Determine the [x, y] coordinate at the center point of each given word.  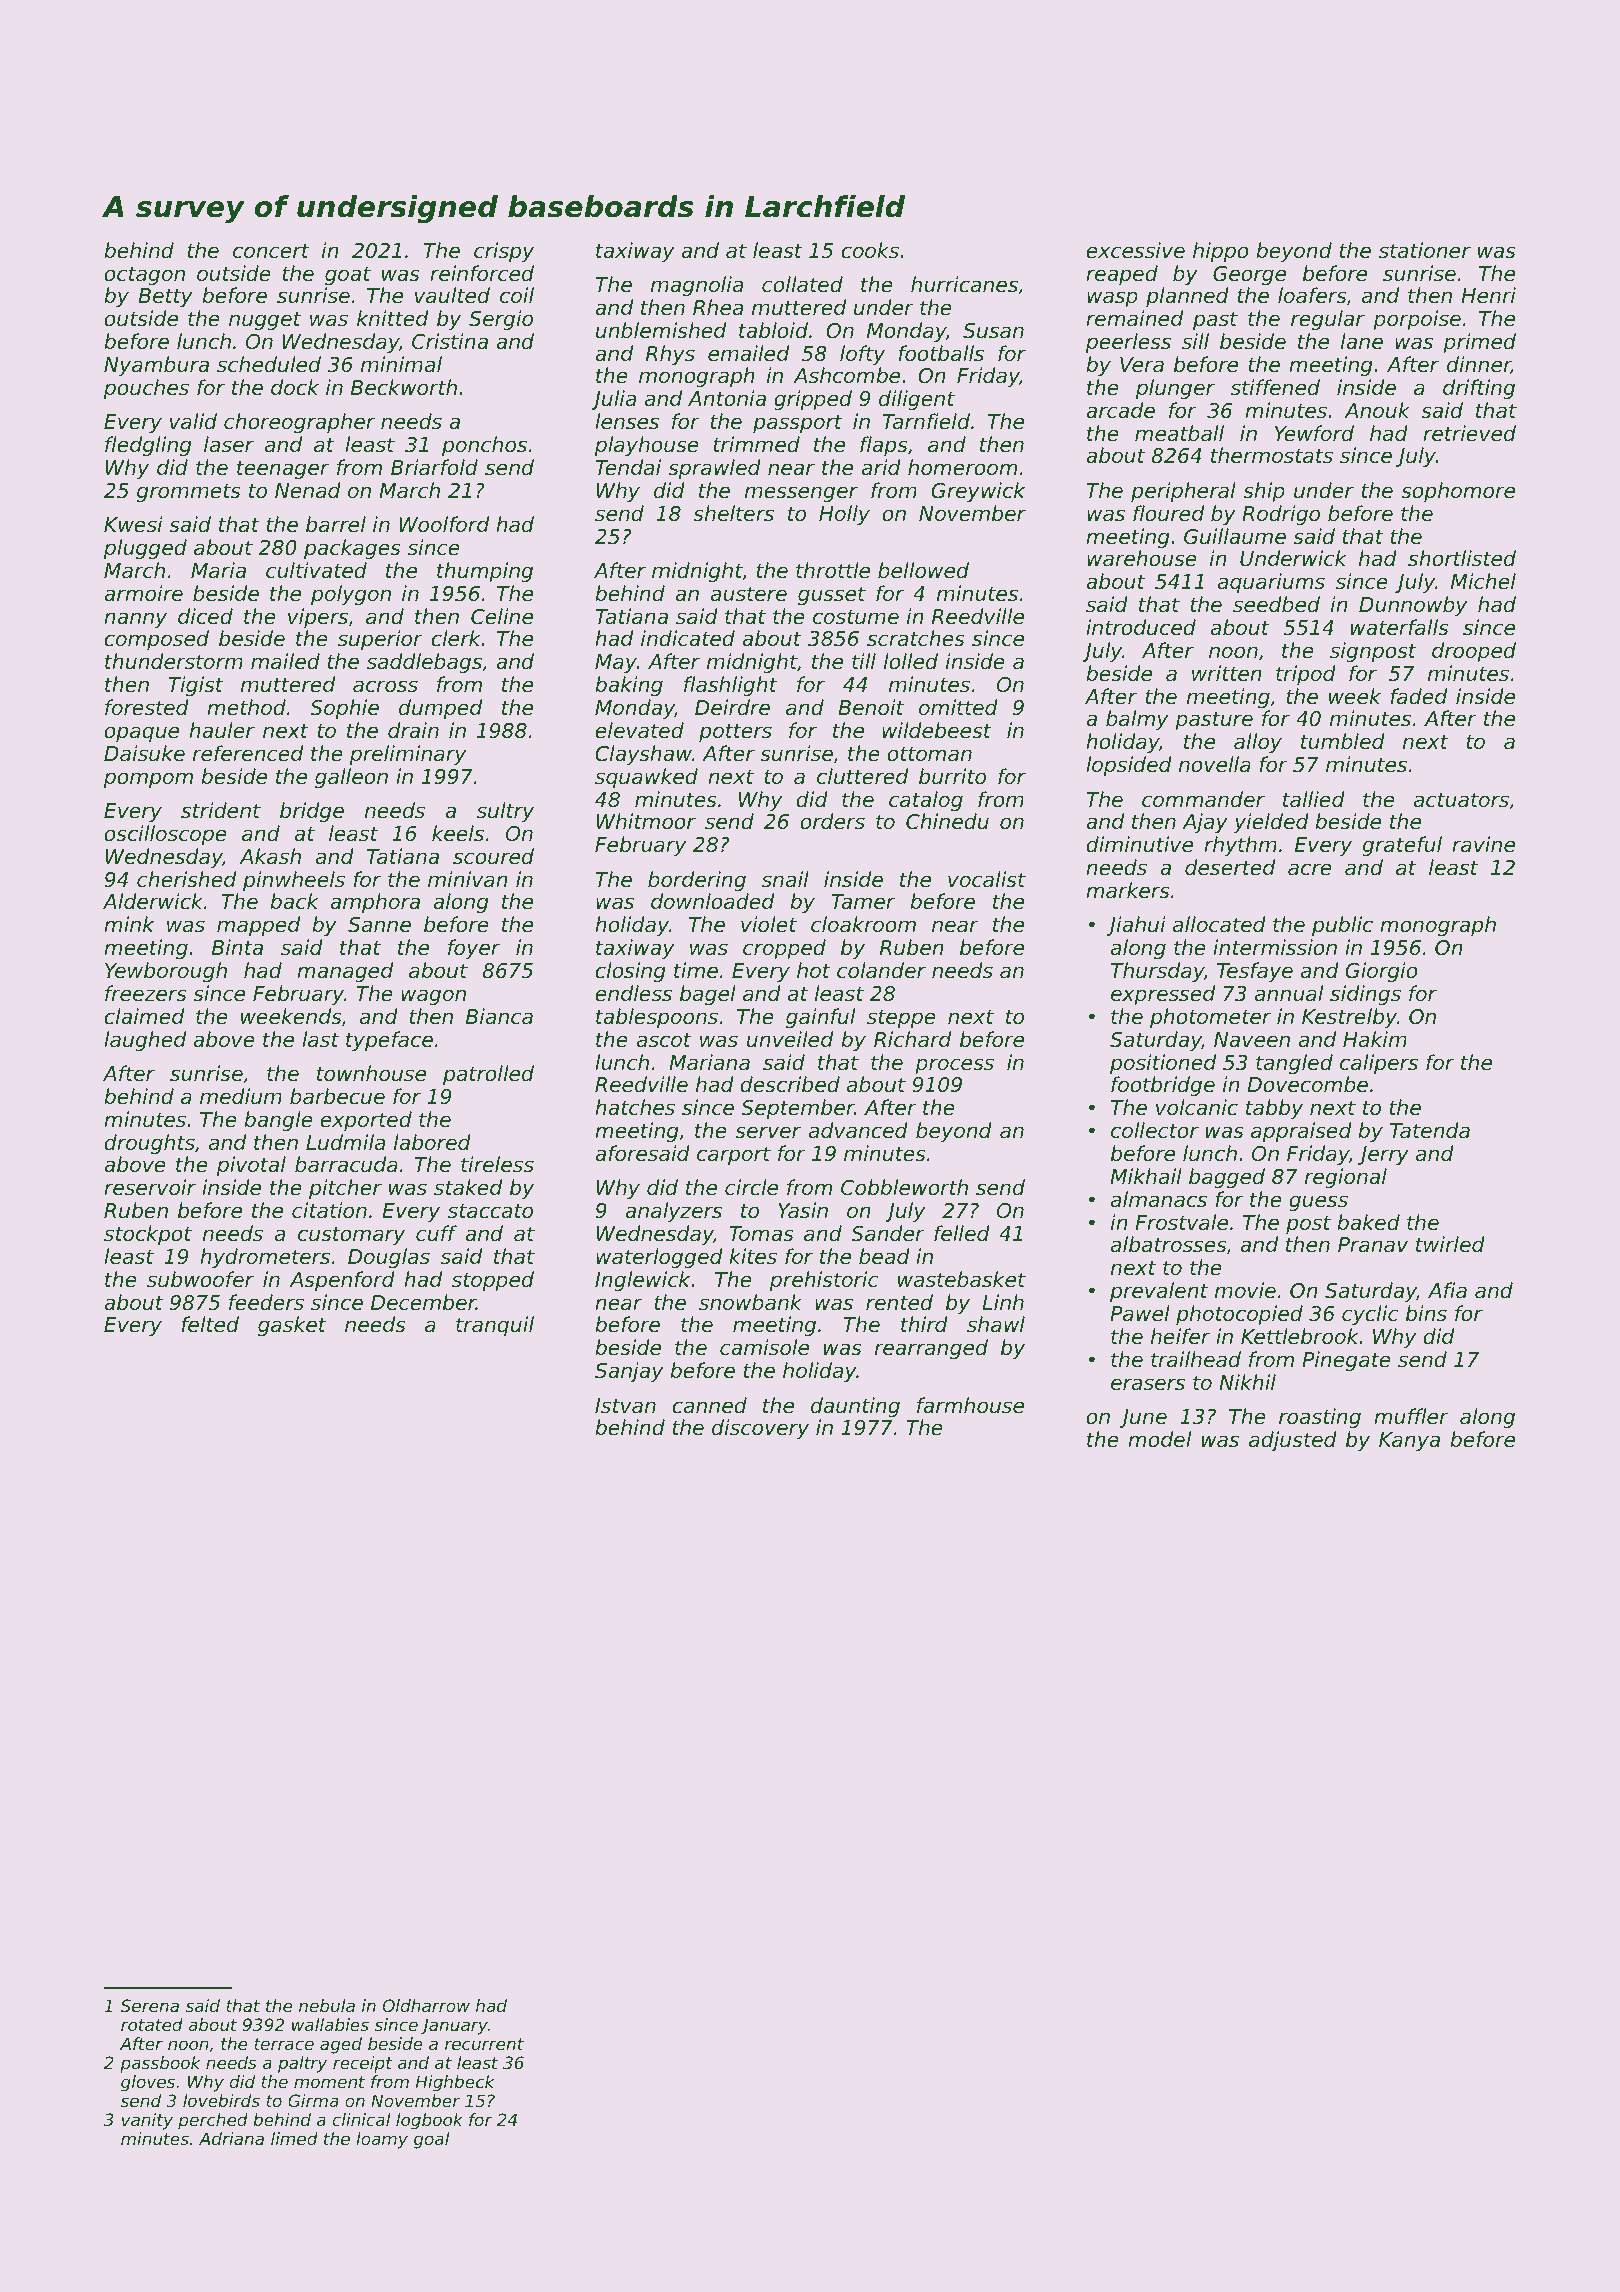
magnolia [697, 286]
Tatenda [1430, 1130]
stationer [1425, 250]
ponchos [484, 446]
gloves [148, 2083]
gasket [292, 1326]
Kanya [1409, 1441]
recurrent [484, 2044]
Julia [613, 400]
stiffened [1275, 387]
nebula [327, 2005]
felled [962, 1233]
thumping [485, 572]
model [1159, 1439]
